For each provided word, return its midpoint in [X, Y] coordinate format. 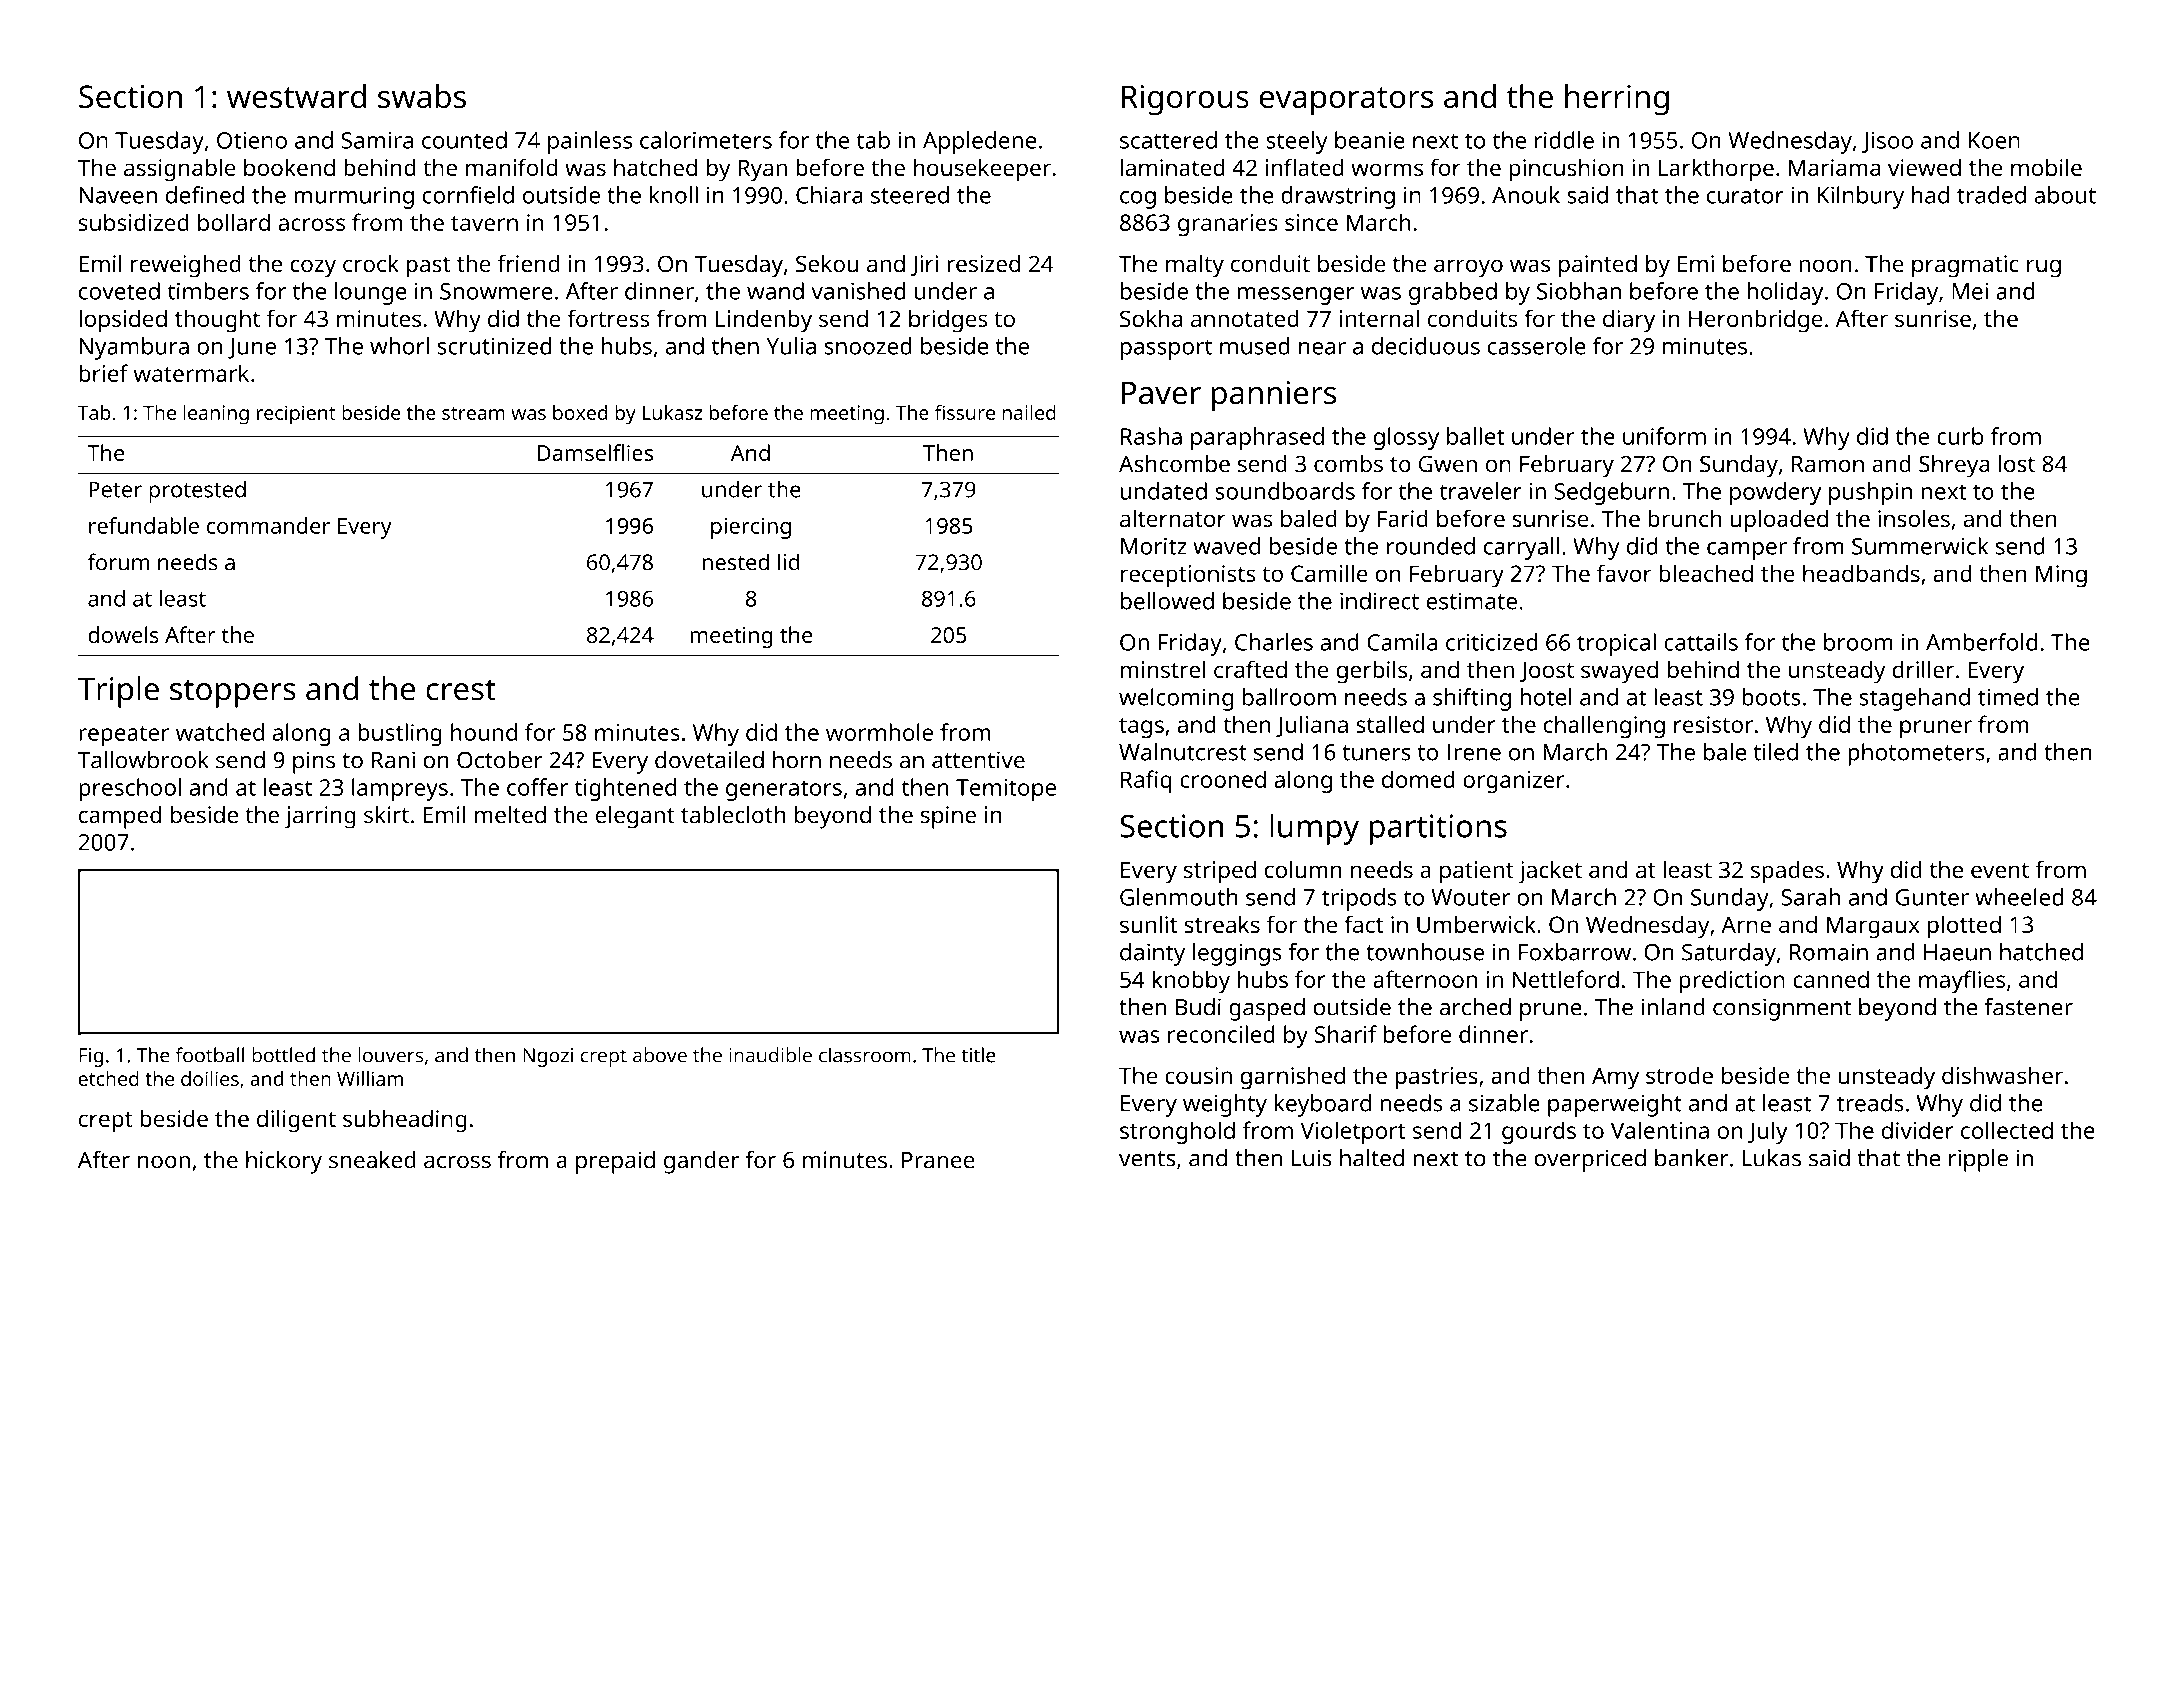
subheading [405, 1121]
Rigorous [1185, 100]
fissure [965, 412]
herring [1617, 100]
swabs [422, 96]
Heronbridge [1756, 321]
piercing [751, 528]
